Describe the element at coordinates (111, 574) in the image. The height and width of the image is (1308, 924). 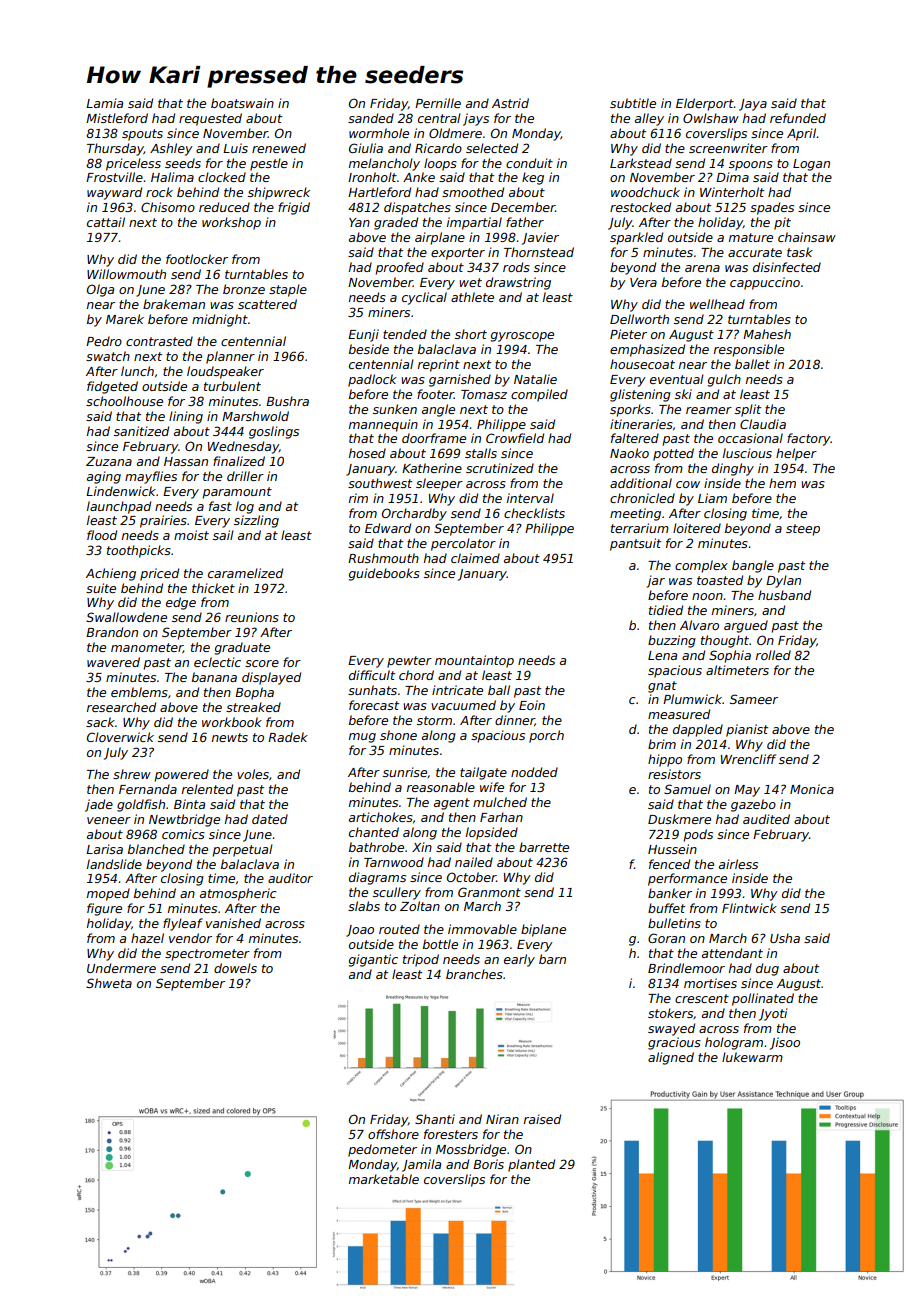
I see `Achieng` at that location.
